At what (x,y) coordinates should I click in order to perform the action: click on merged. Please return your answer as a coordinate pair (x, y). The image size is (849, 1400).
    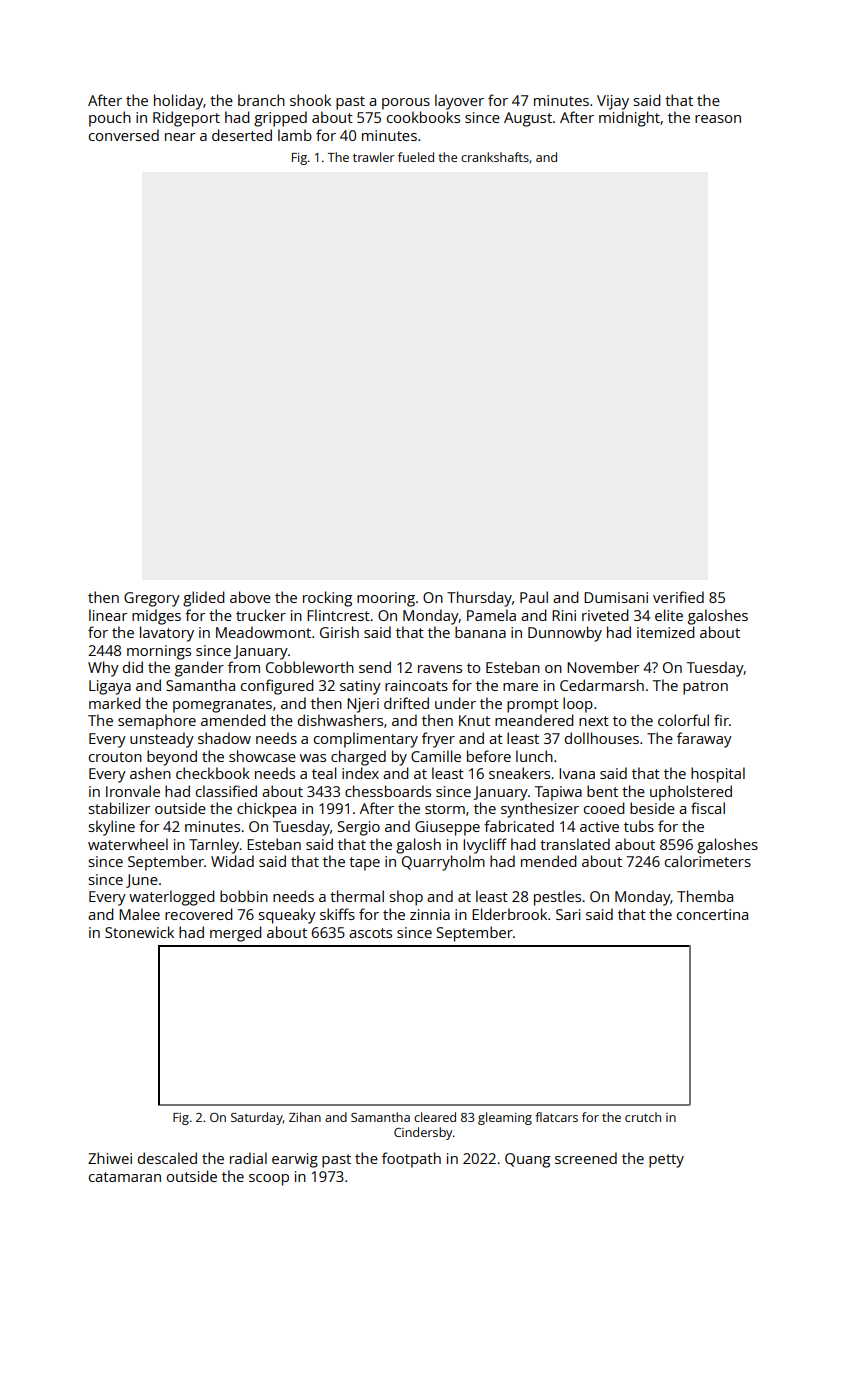
    Looking at the image, I should click on (236, 934).
